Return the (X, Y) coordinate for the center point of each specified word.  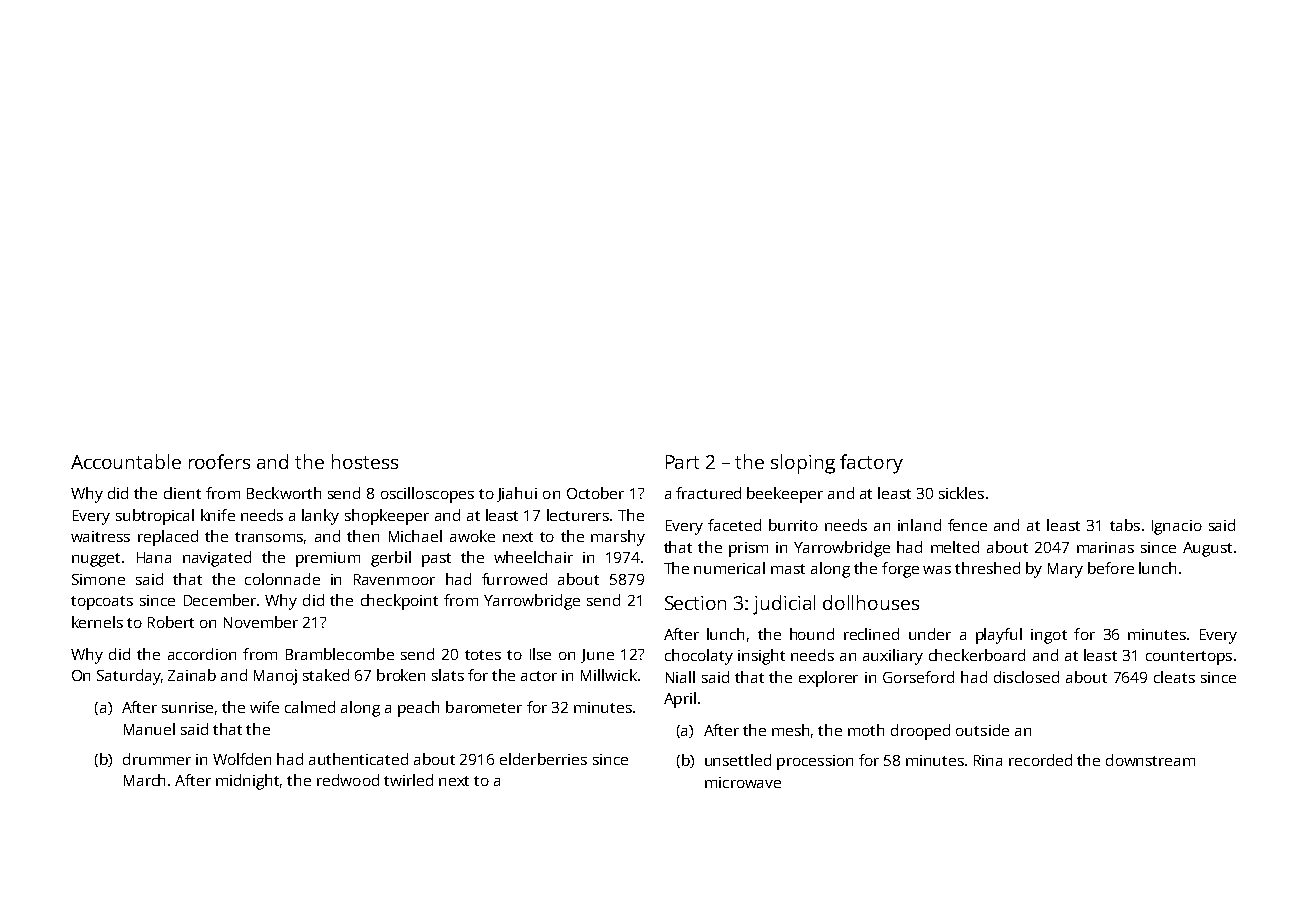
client (182, 493)
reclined (871, 634)
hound (812, 634)
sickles (961, 493)
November (261, 622)
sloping (803, 464)
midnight (247, 782)
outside (982, 730)
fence (967, 525)
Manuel (149, 729)
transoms (269, 537)
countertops (1189, 658)
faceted (734, 525)
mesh (790, 730)
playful (999, 636)
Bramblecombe (340, 654)
